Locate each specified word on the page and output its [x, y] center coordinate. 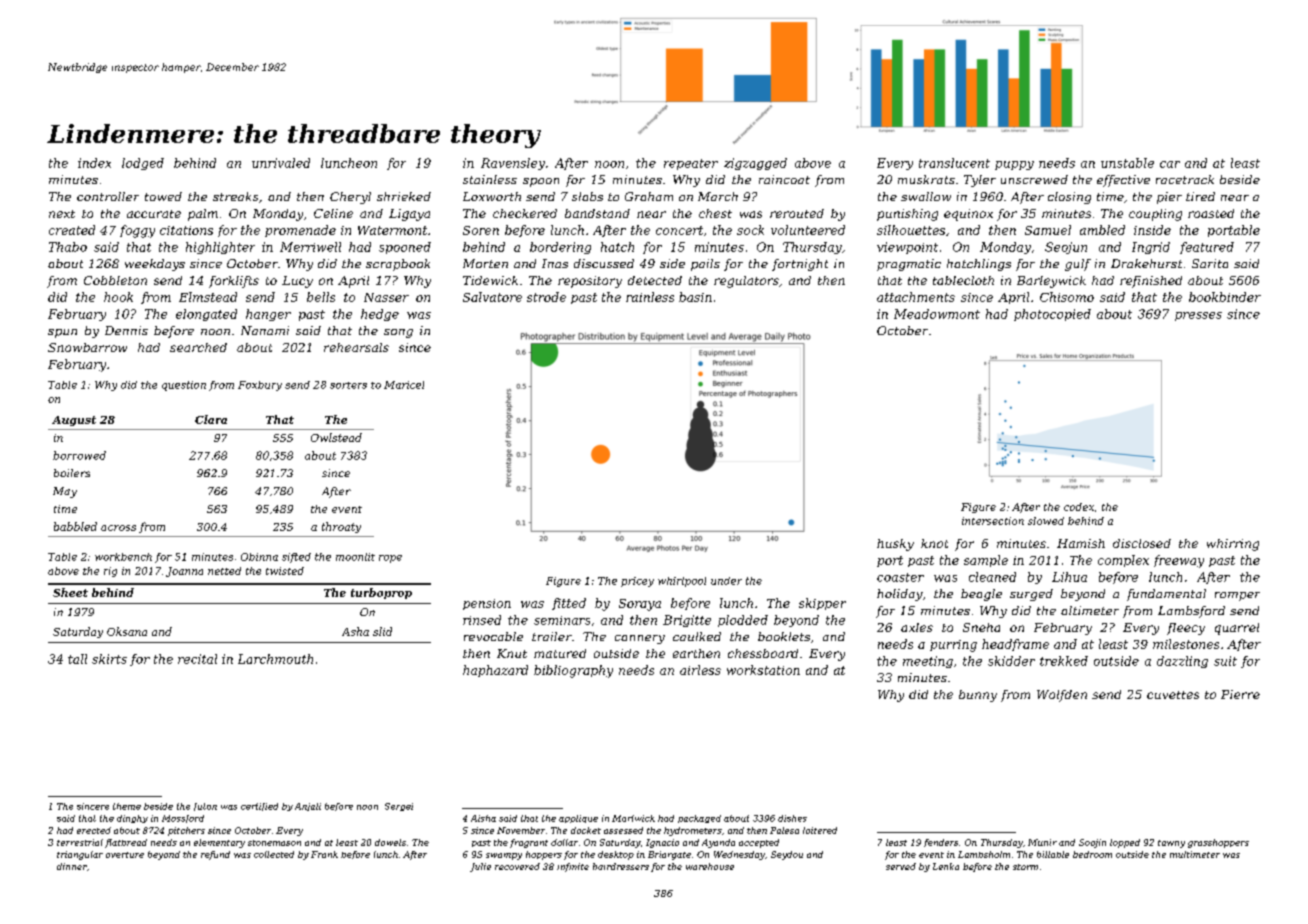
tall [77, 659]
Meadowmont [937, 314]
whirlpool [682, 582]
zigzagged [755, 164]
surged [1031, 595]
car [1170, 164]
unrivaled [281, 163]
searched [198, 347]
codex [1079, 507]
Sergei [399, 807]
